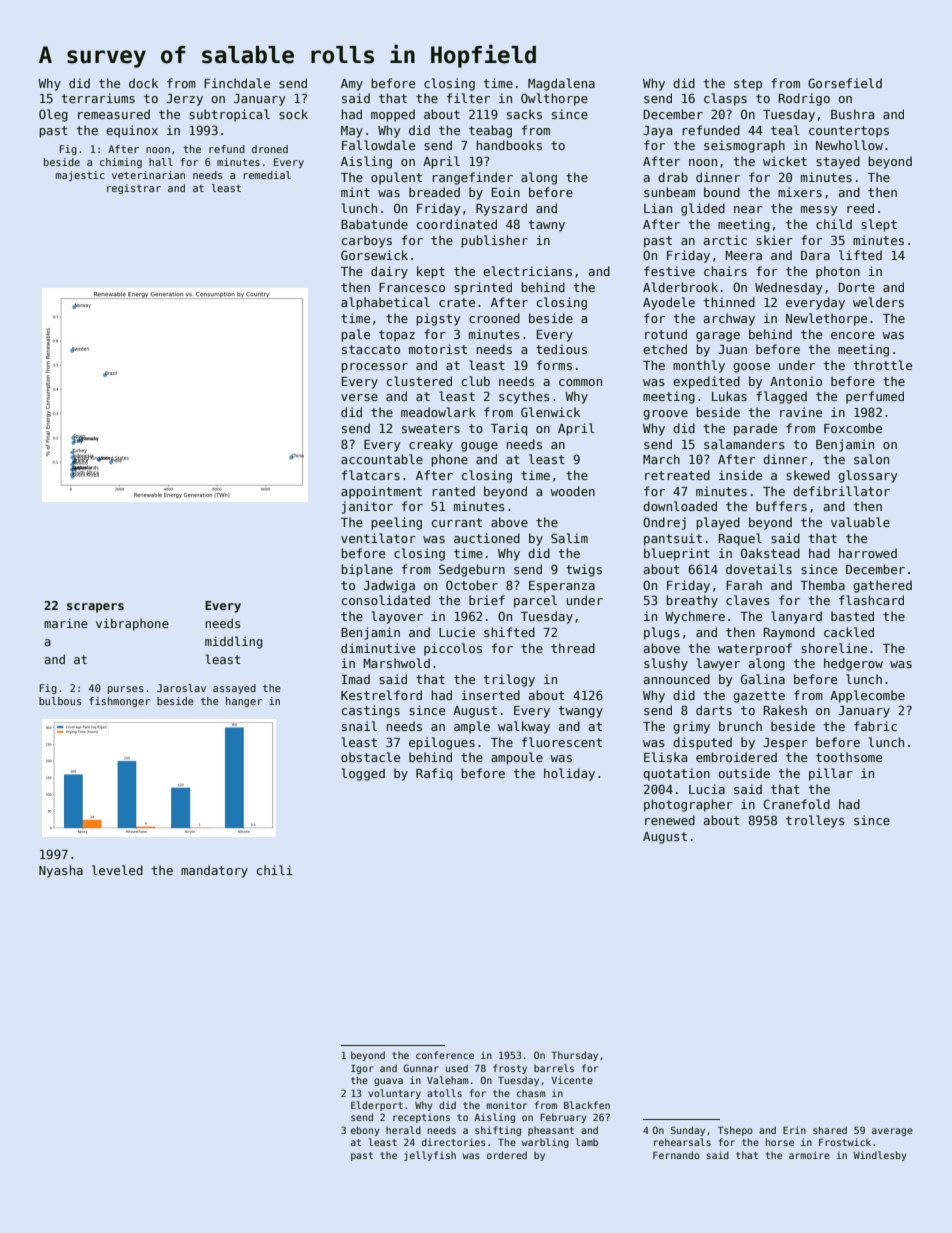 The image size is (952, 1233). I want to click on Newlethorpe, so click(826, 319).
